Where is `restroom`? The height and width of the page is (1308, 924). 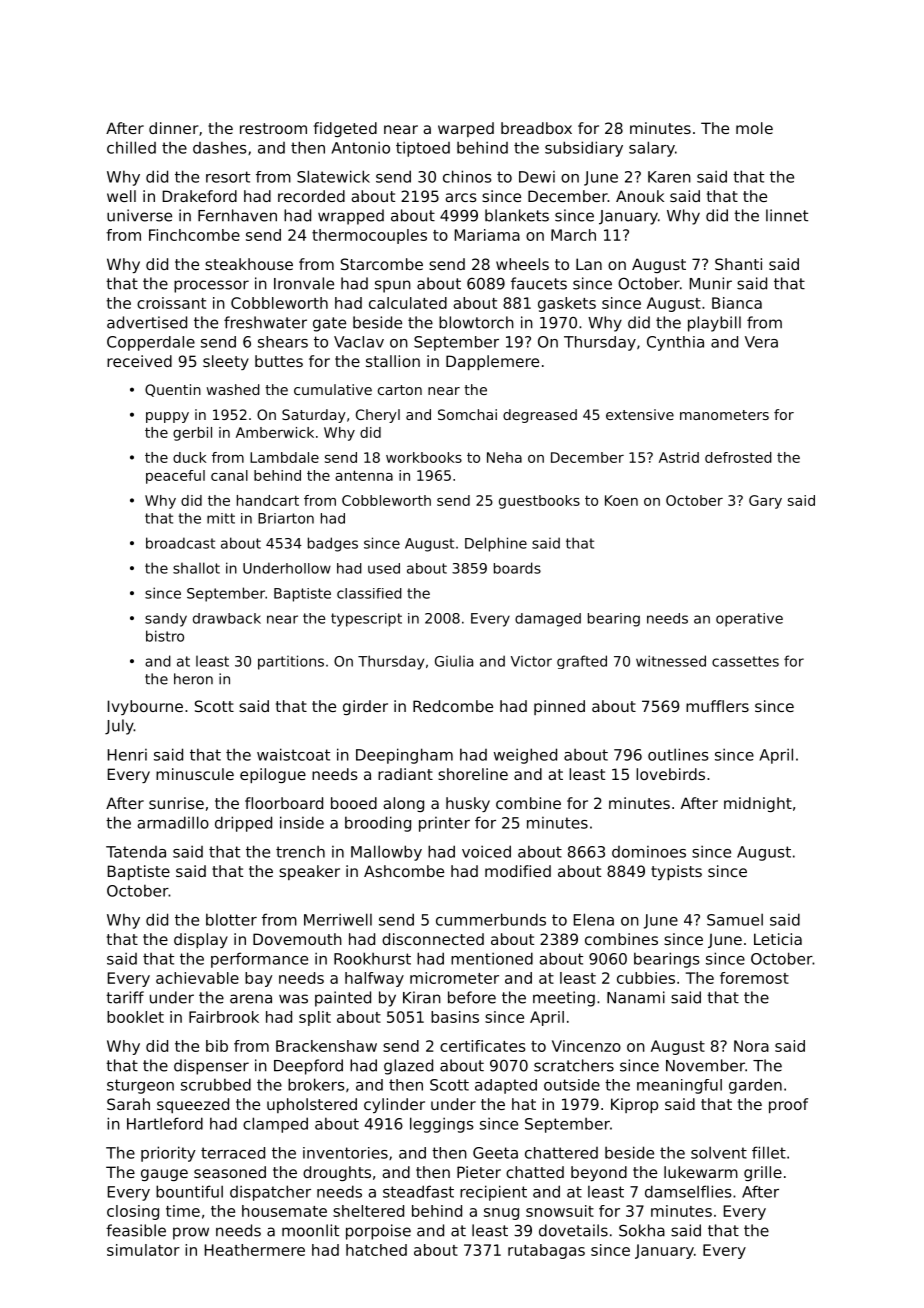
restroom is located at coordinates (273, 128).
